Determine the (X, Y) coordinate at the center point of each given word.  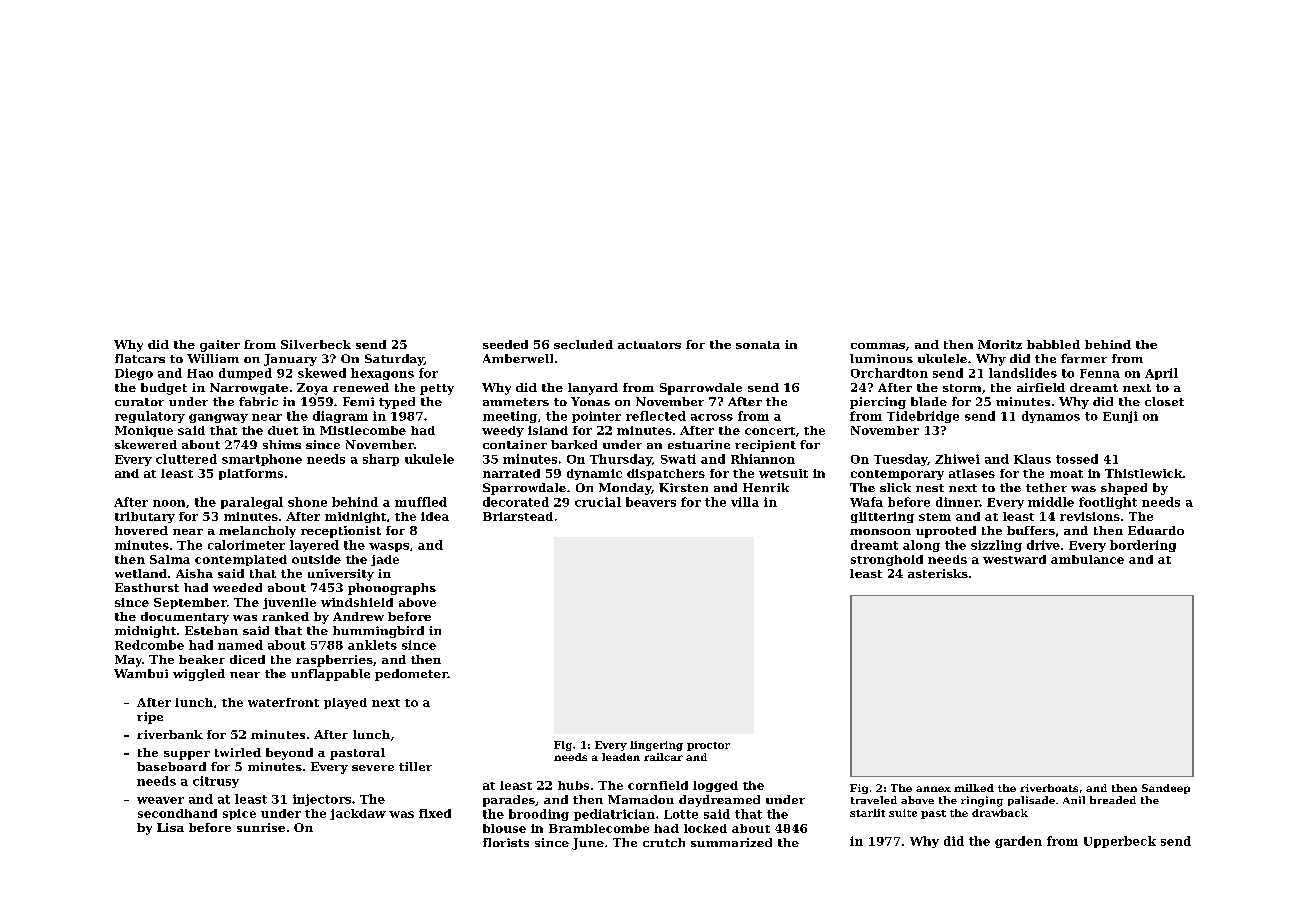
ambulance (1087, 559)
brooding (539, 815)
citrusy (216, 782)
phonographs (392, 589)
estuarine (699, 444)
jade (385, 560)
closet (1164, 401)
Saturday (394, 360)
